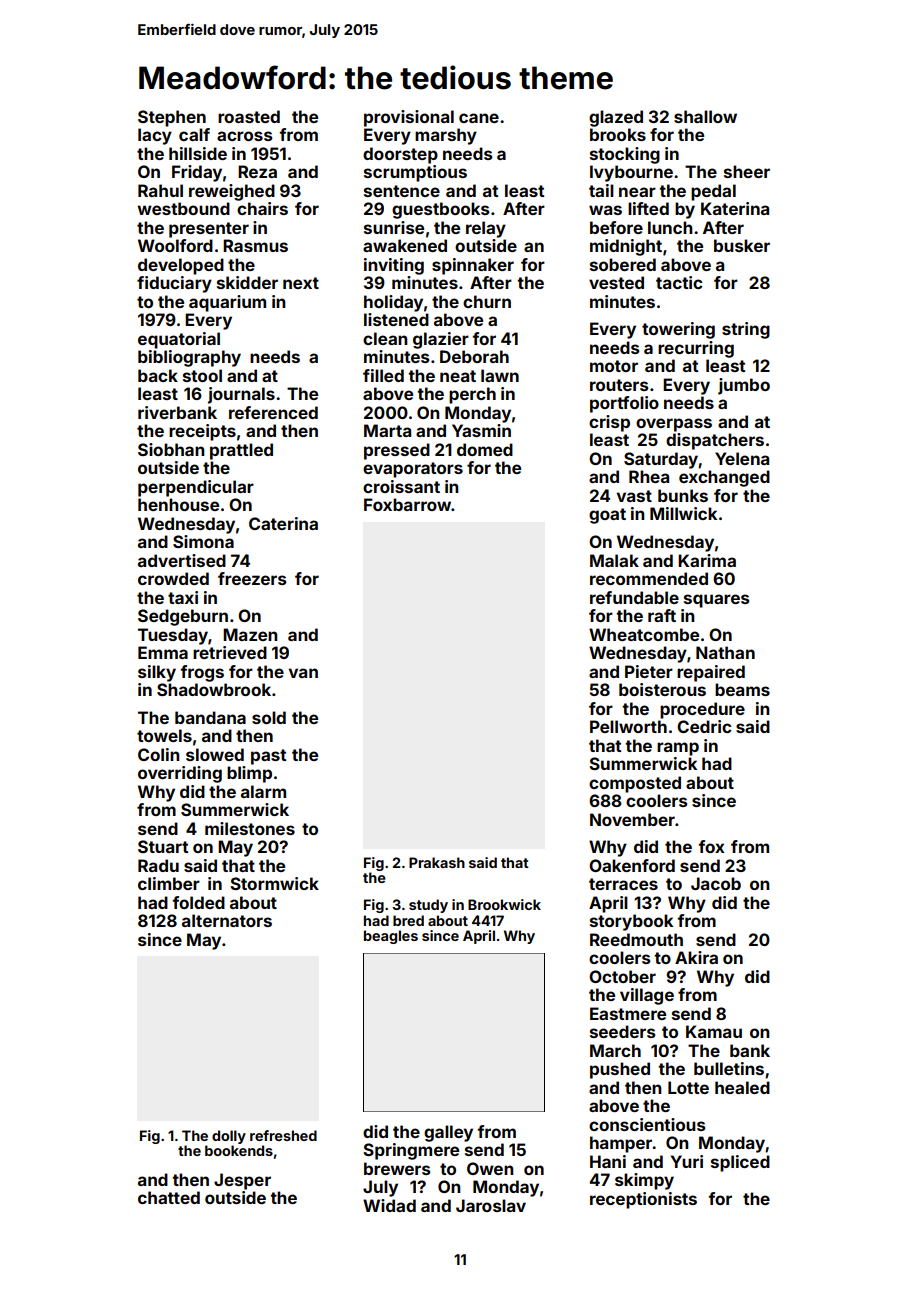 This screenshot has height=1316, width=908. Describe the element at coordinates (242, 1181) in the screenshot. I see `Jesper` at that location.
